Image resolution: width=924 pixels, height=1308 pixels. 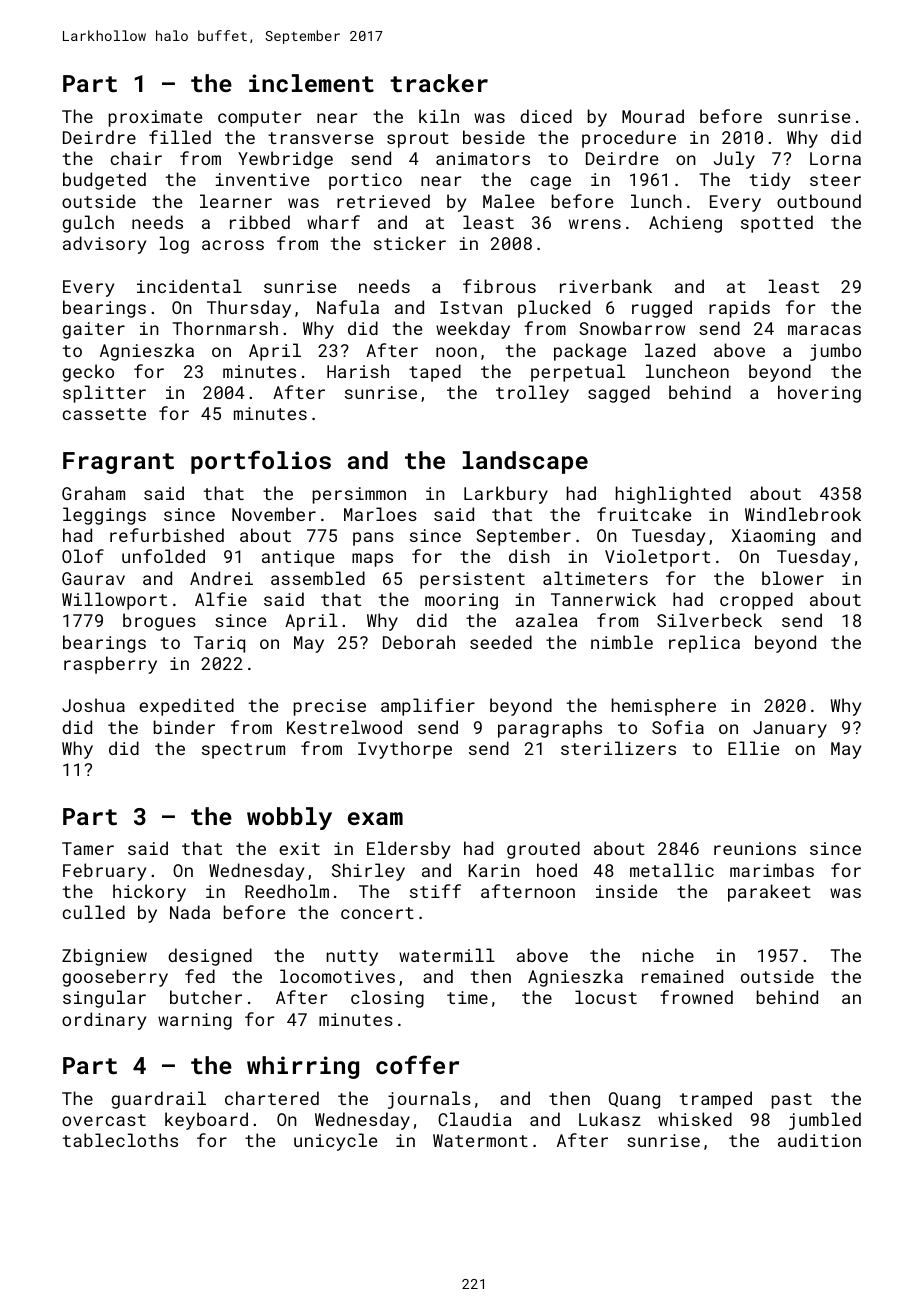 I want to click on budgeted, so click(x=104, y=181).
